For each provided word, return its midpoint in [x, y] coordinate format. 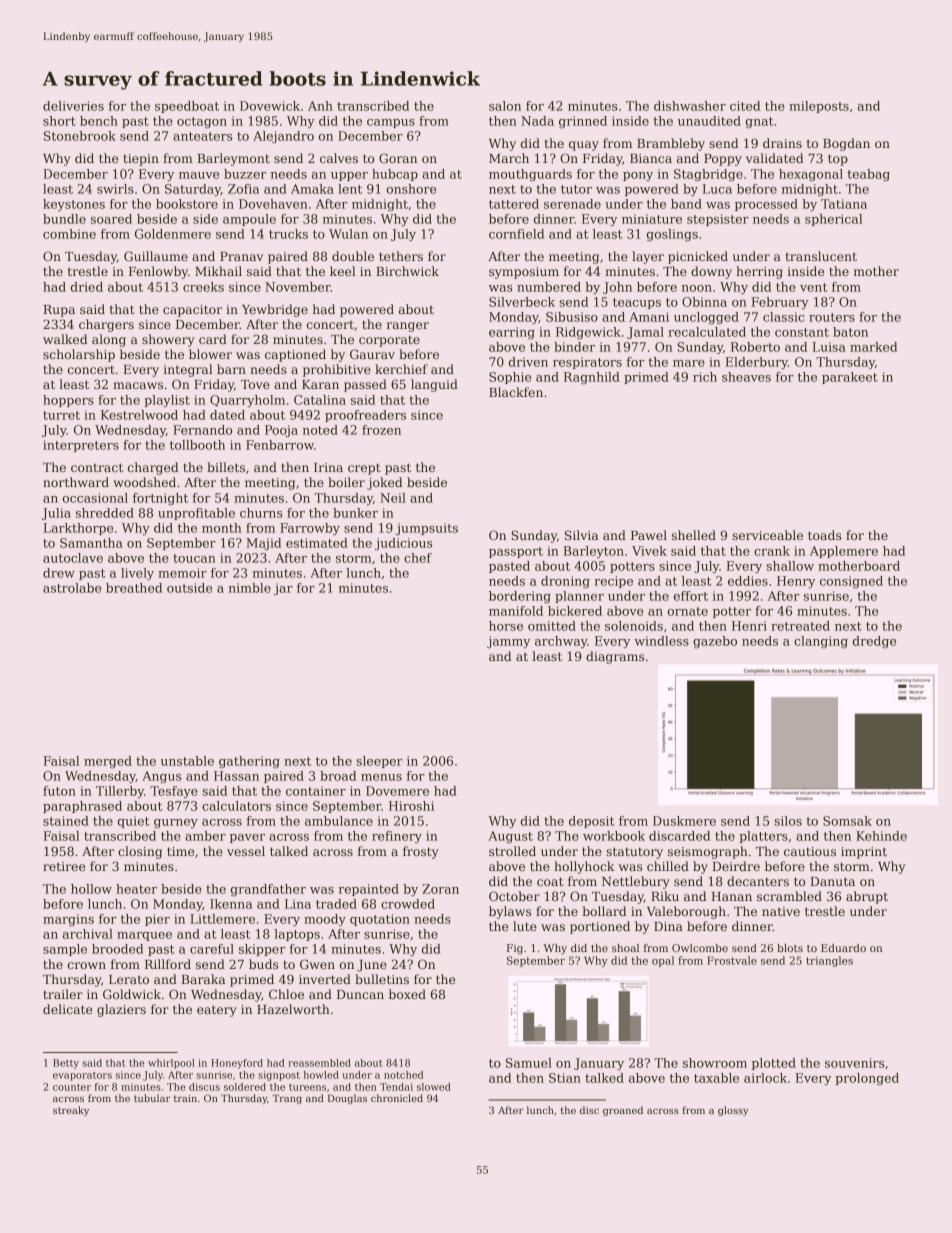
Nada [537, 121]
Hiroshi [411, 806]
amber [205, 836]
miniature [652, 219]
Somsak [847, 821]
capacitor [192, 311]
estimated [317, 543]
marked [873, 347]
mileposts [819, 107]
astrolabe [72, 588]
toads [824, 535]
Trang [287, 1099]
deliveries [73, 106]
